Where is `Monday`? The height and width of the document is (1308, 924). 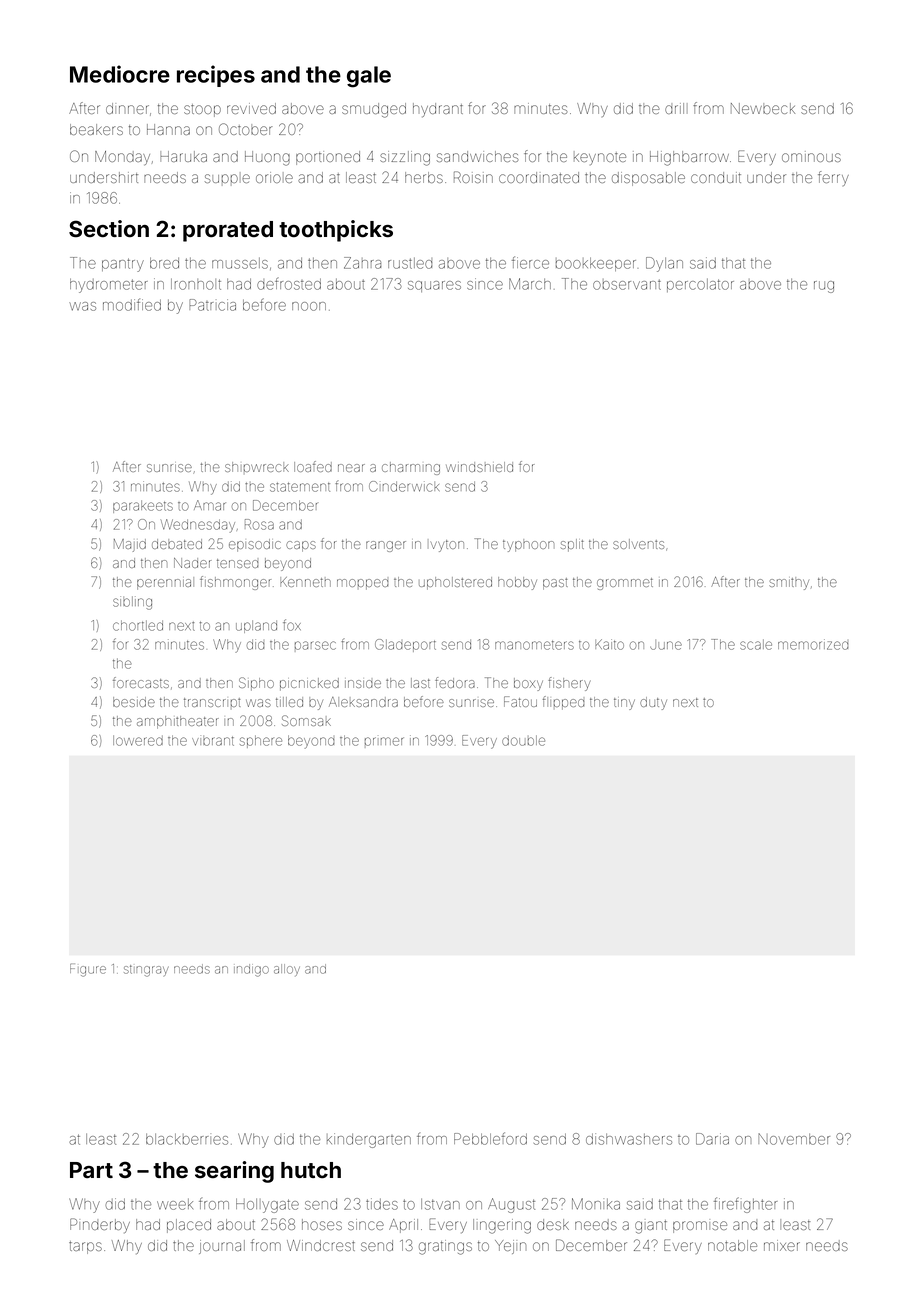 Monday is located at coordinates (122, 158).
